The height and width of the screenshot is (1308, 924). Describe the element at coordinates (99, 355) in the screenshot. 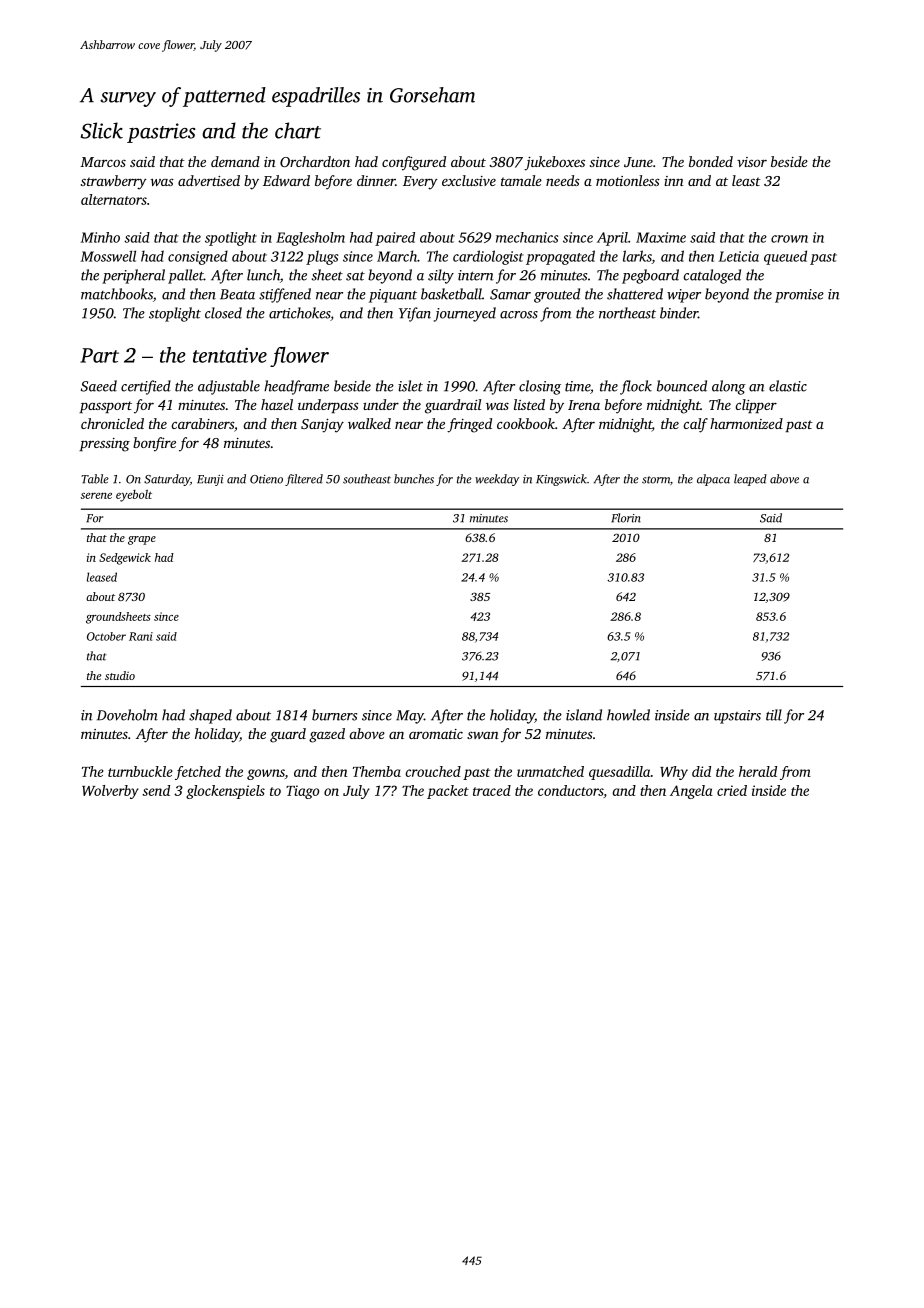

I see `Part` at that location.
